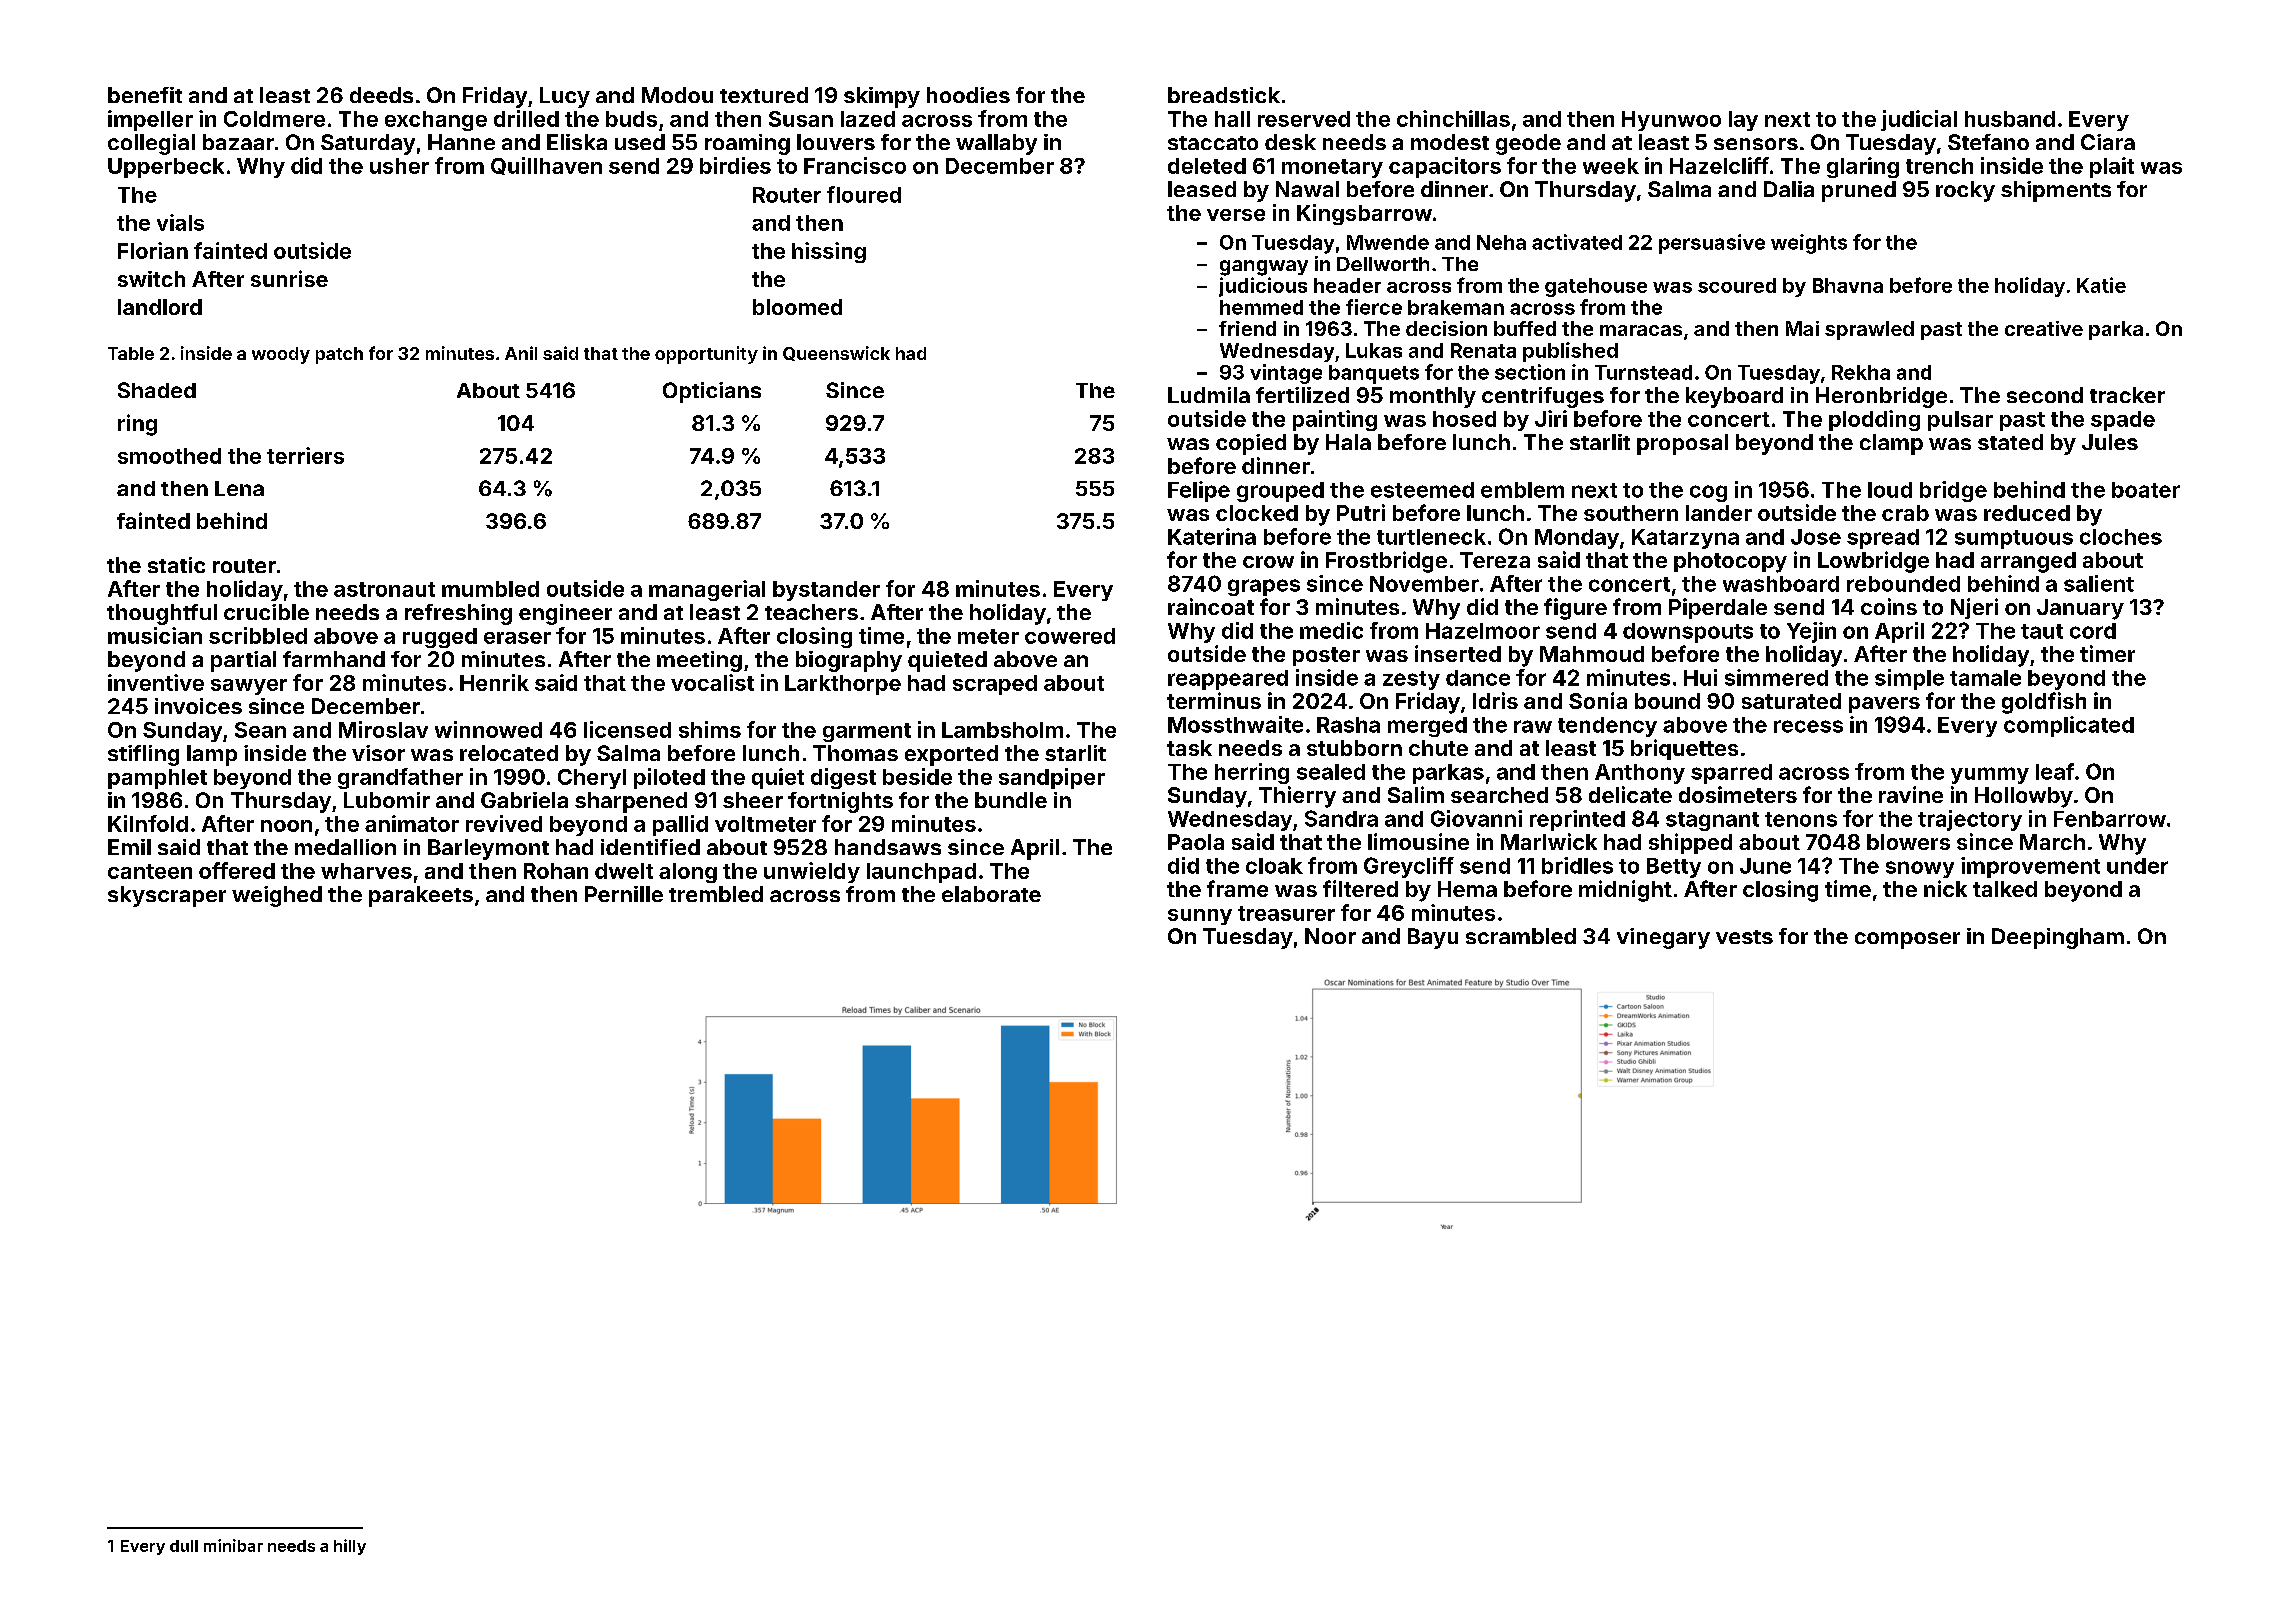  What do you see at coordinates (546, 166) in the screenshot?
I see `Quillhaven` at bounding box center [546, 166].
